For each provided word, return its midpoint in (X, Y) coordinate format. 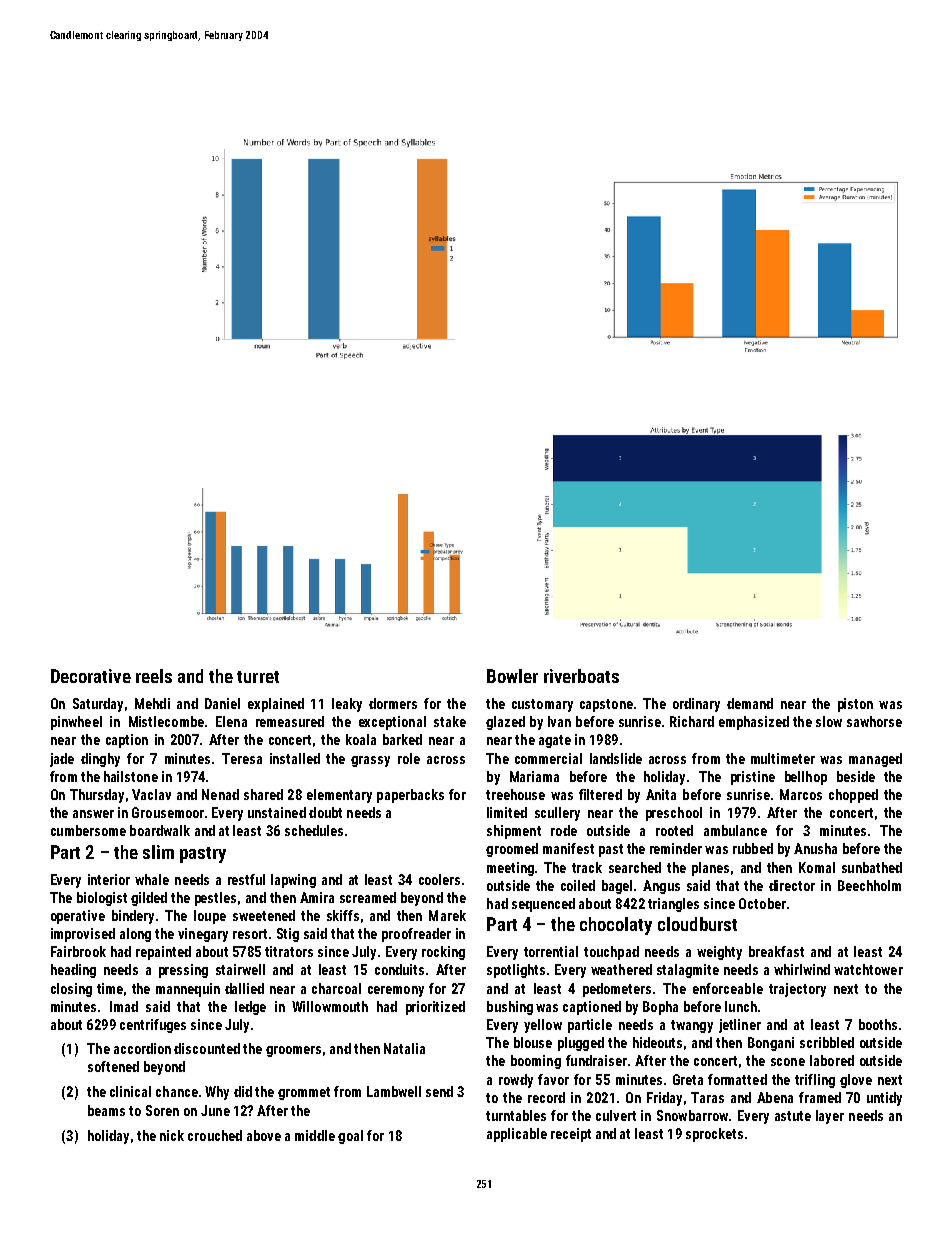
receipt (571, 1135)
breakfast (776, 951)
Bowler (512, 676)
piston (855, 705)
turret (258, 677)
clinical (130, 1091)
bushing (510, 1008)
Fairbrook (78, 951)
